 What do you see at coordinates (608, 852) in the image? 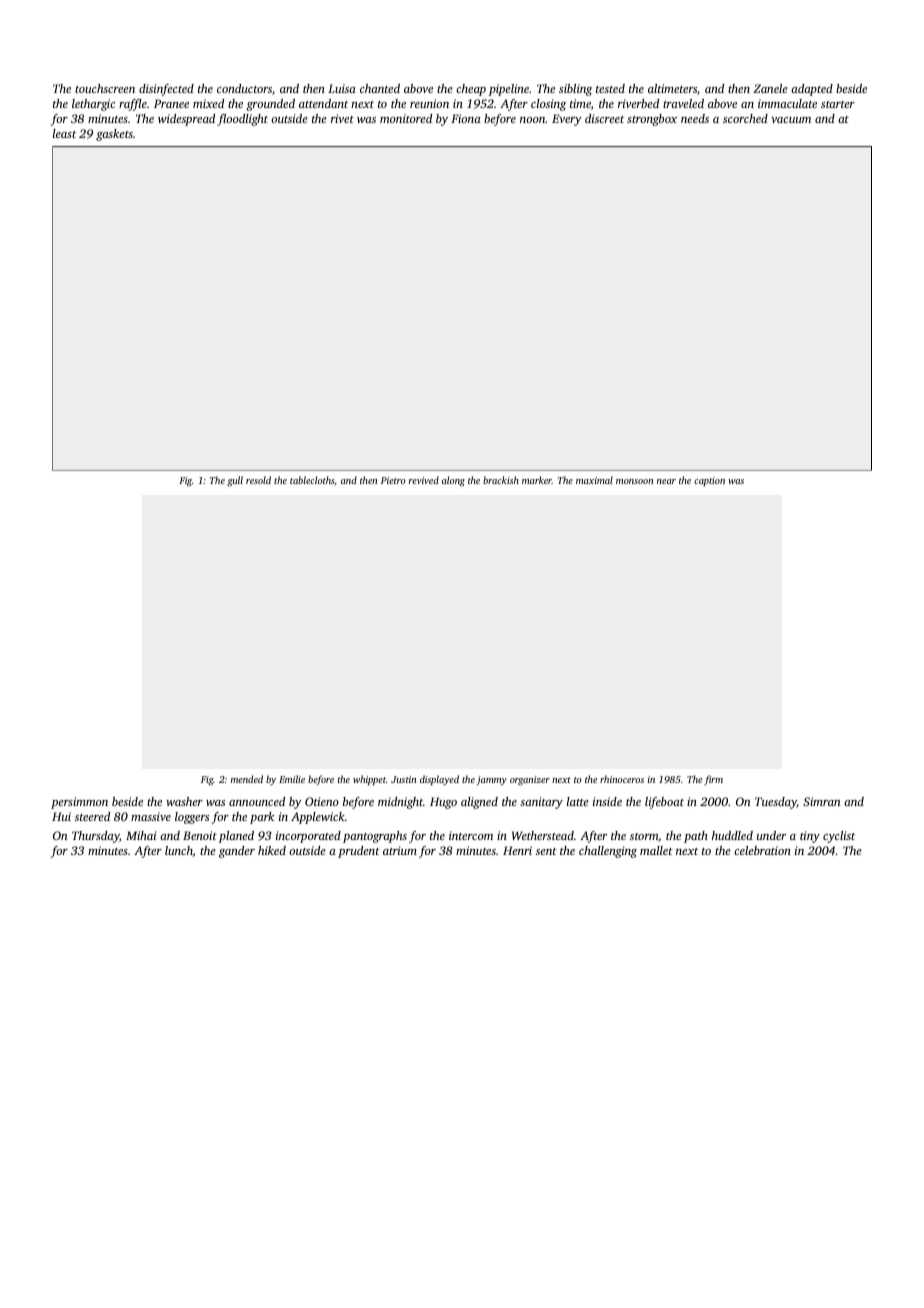
I see `challenging` at bounding box center [608, 852].
